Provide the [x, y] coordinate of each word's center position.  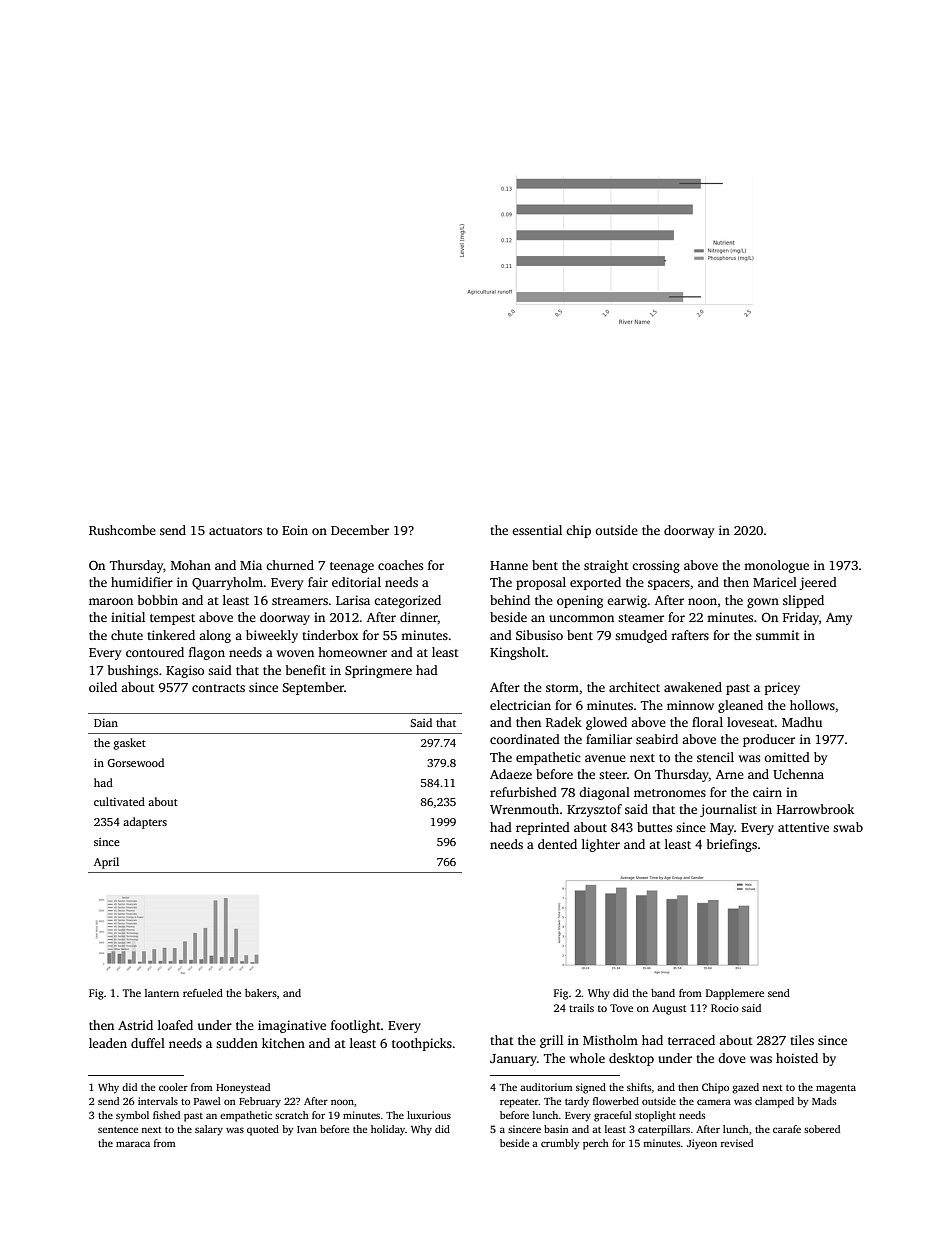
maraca [133, 1144]
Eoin [295, 530]
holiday [388, 1130]
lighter [601, 845]
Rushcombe [122, 530]
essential [537, 530]
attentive [803, 827]
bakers [261, 993]
